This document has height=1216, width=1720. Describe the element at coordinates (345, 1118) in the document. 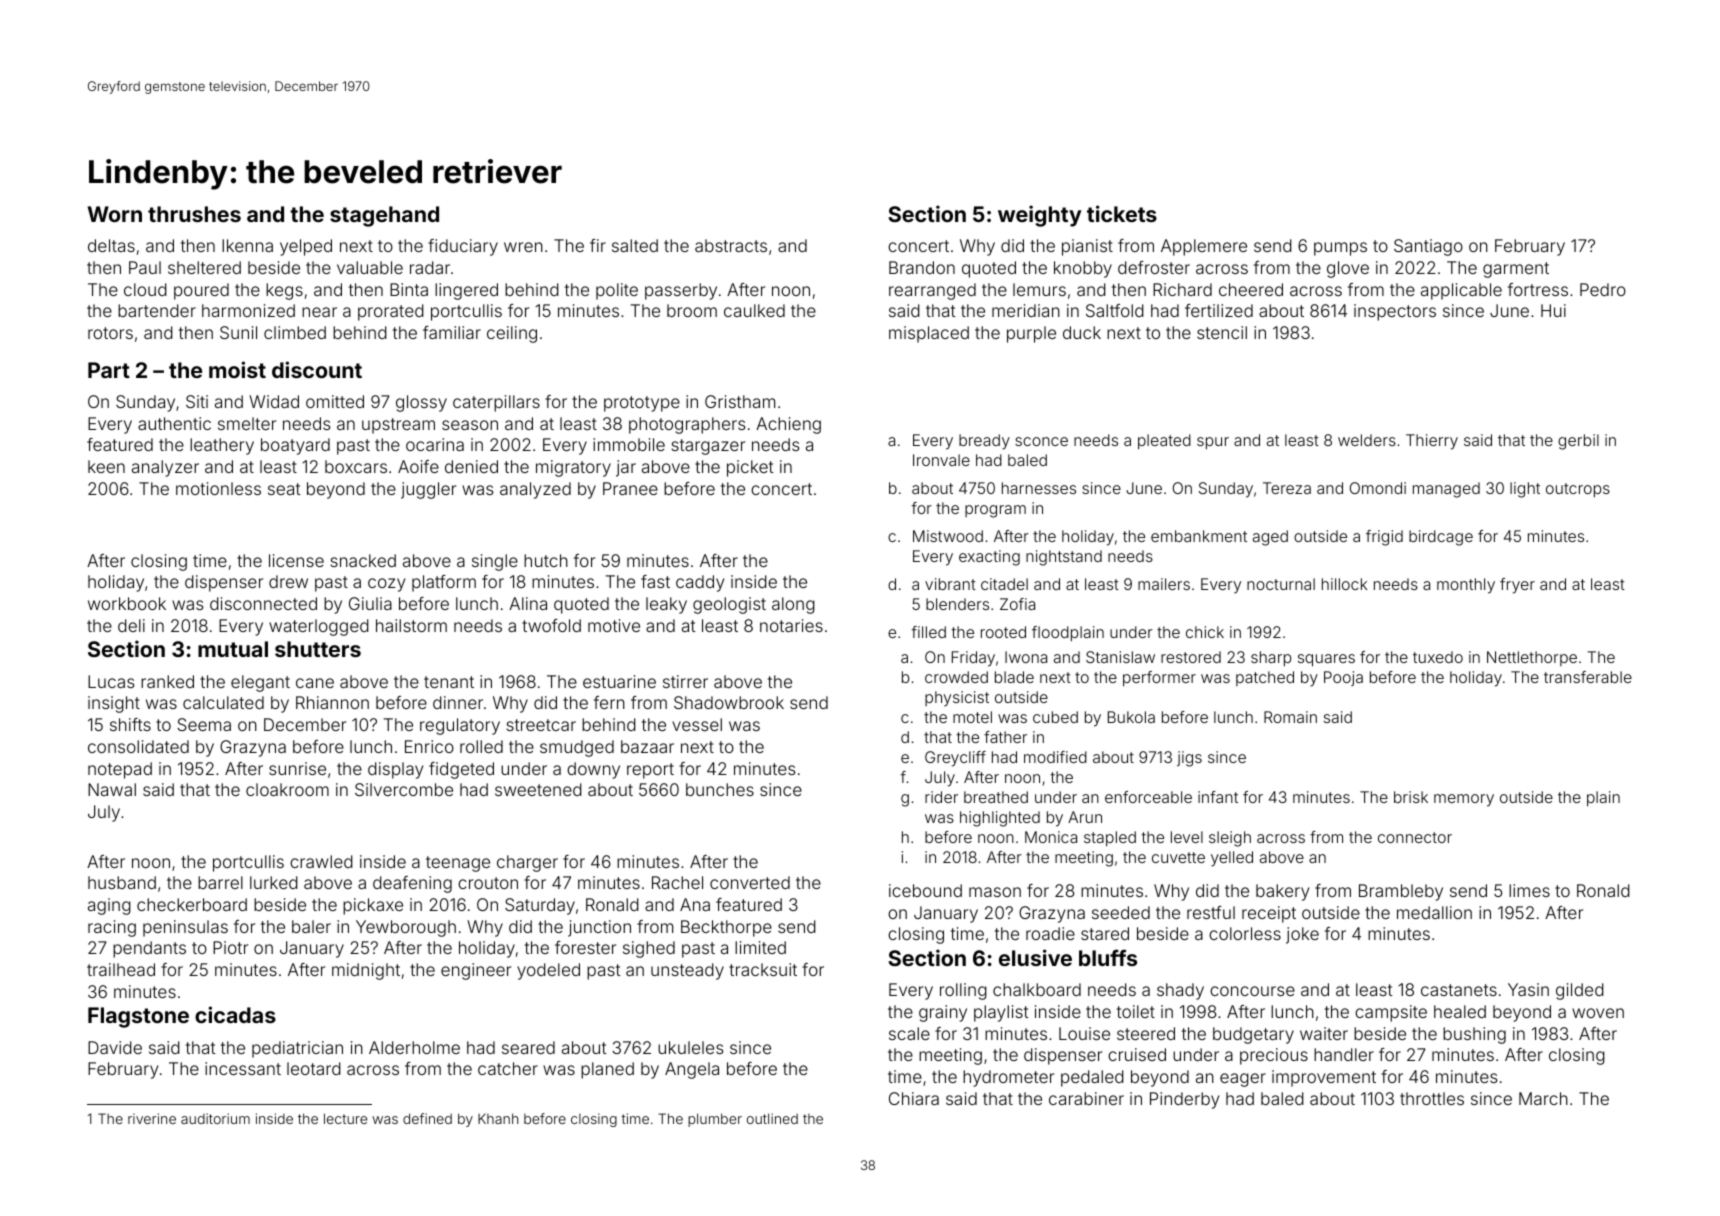

I see `lecture` at that location.
